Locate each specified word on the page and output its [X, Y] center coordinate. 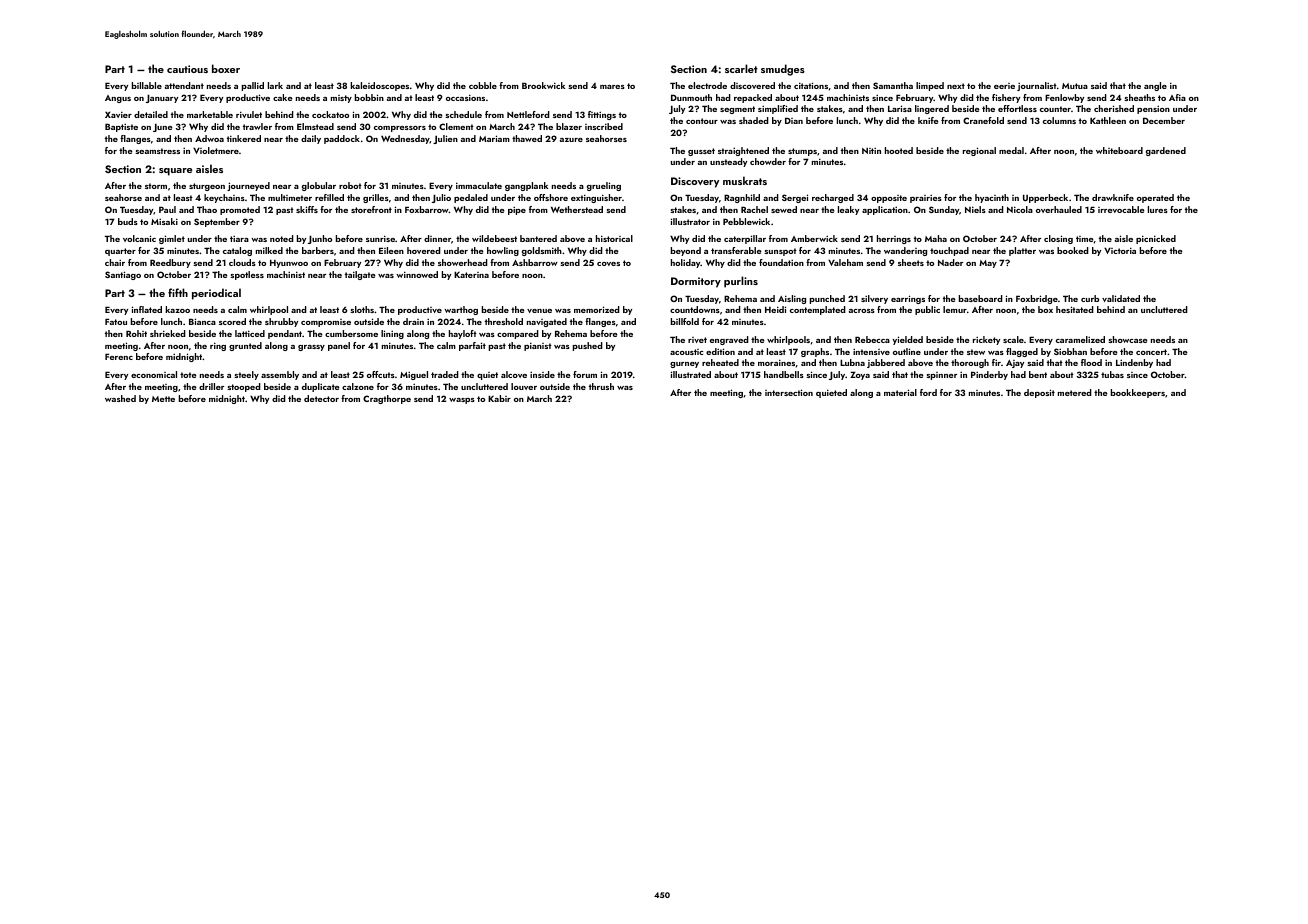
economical [154, 374]
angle [1155, 86]
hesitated [1075, 309]
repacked [753, 98]
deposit [1039, 393]
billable [147, 85]
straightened [743, 151]
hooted [899, 150]
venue [539, 311]
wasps [462, 401]
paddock [342, 139]
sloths [362, 309]
